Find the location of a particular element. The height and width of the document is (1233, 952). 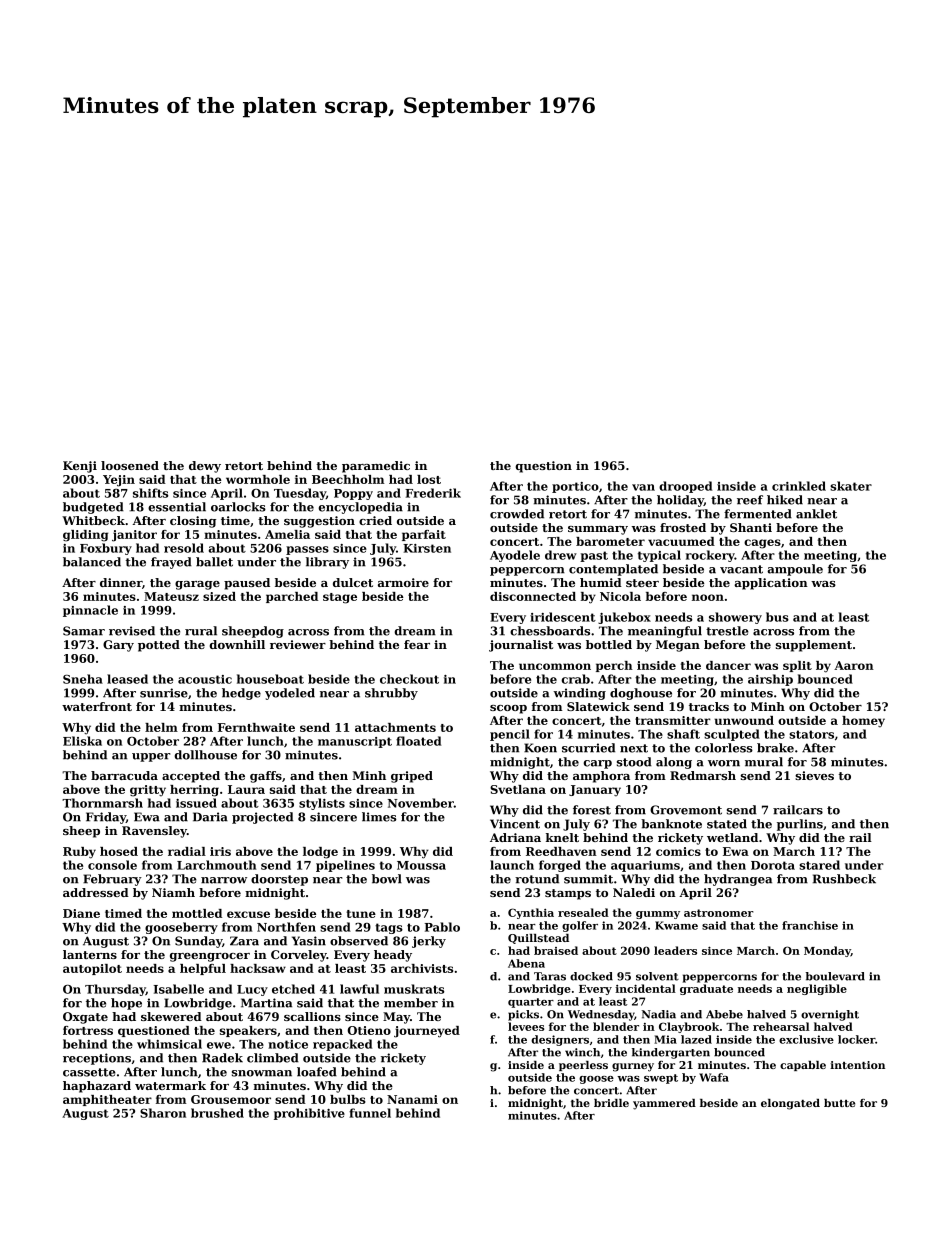

Friday is located at coordinates (106, 818).
